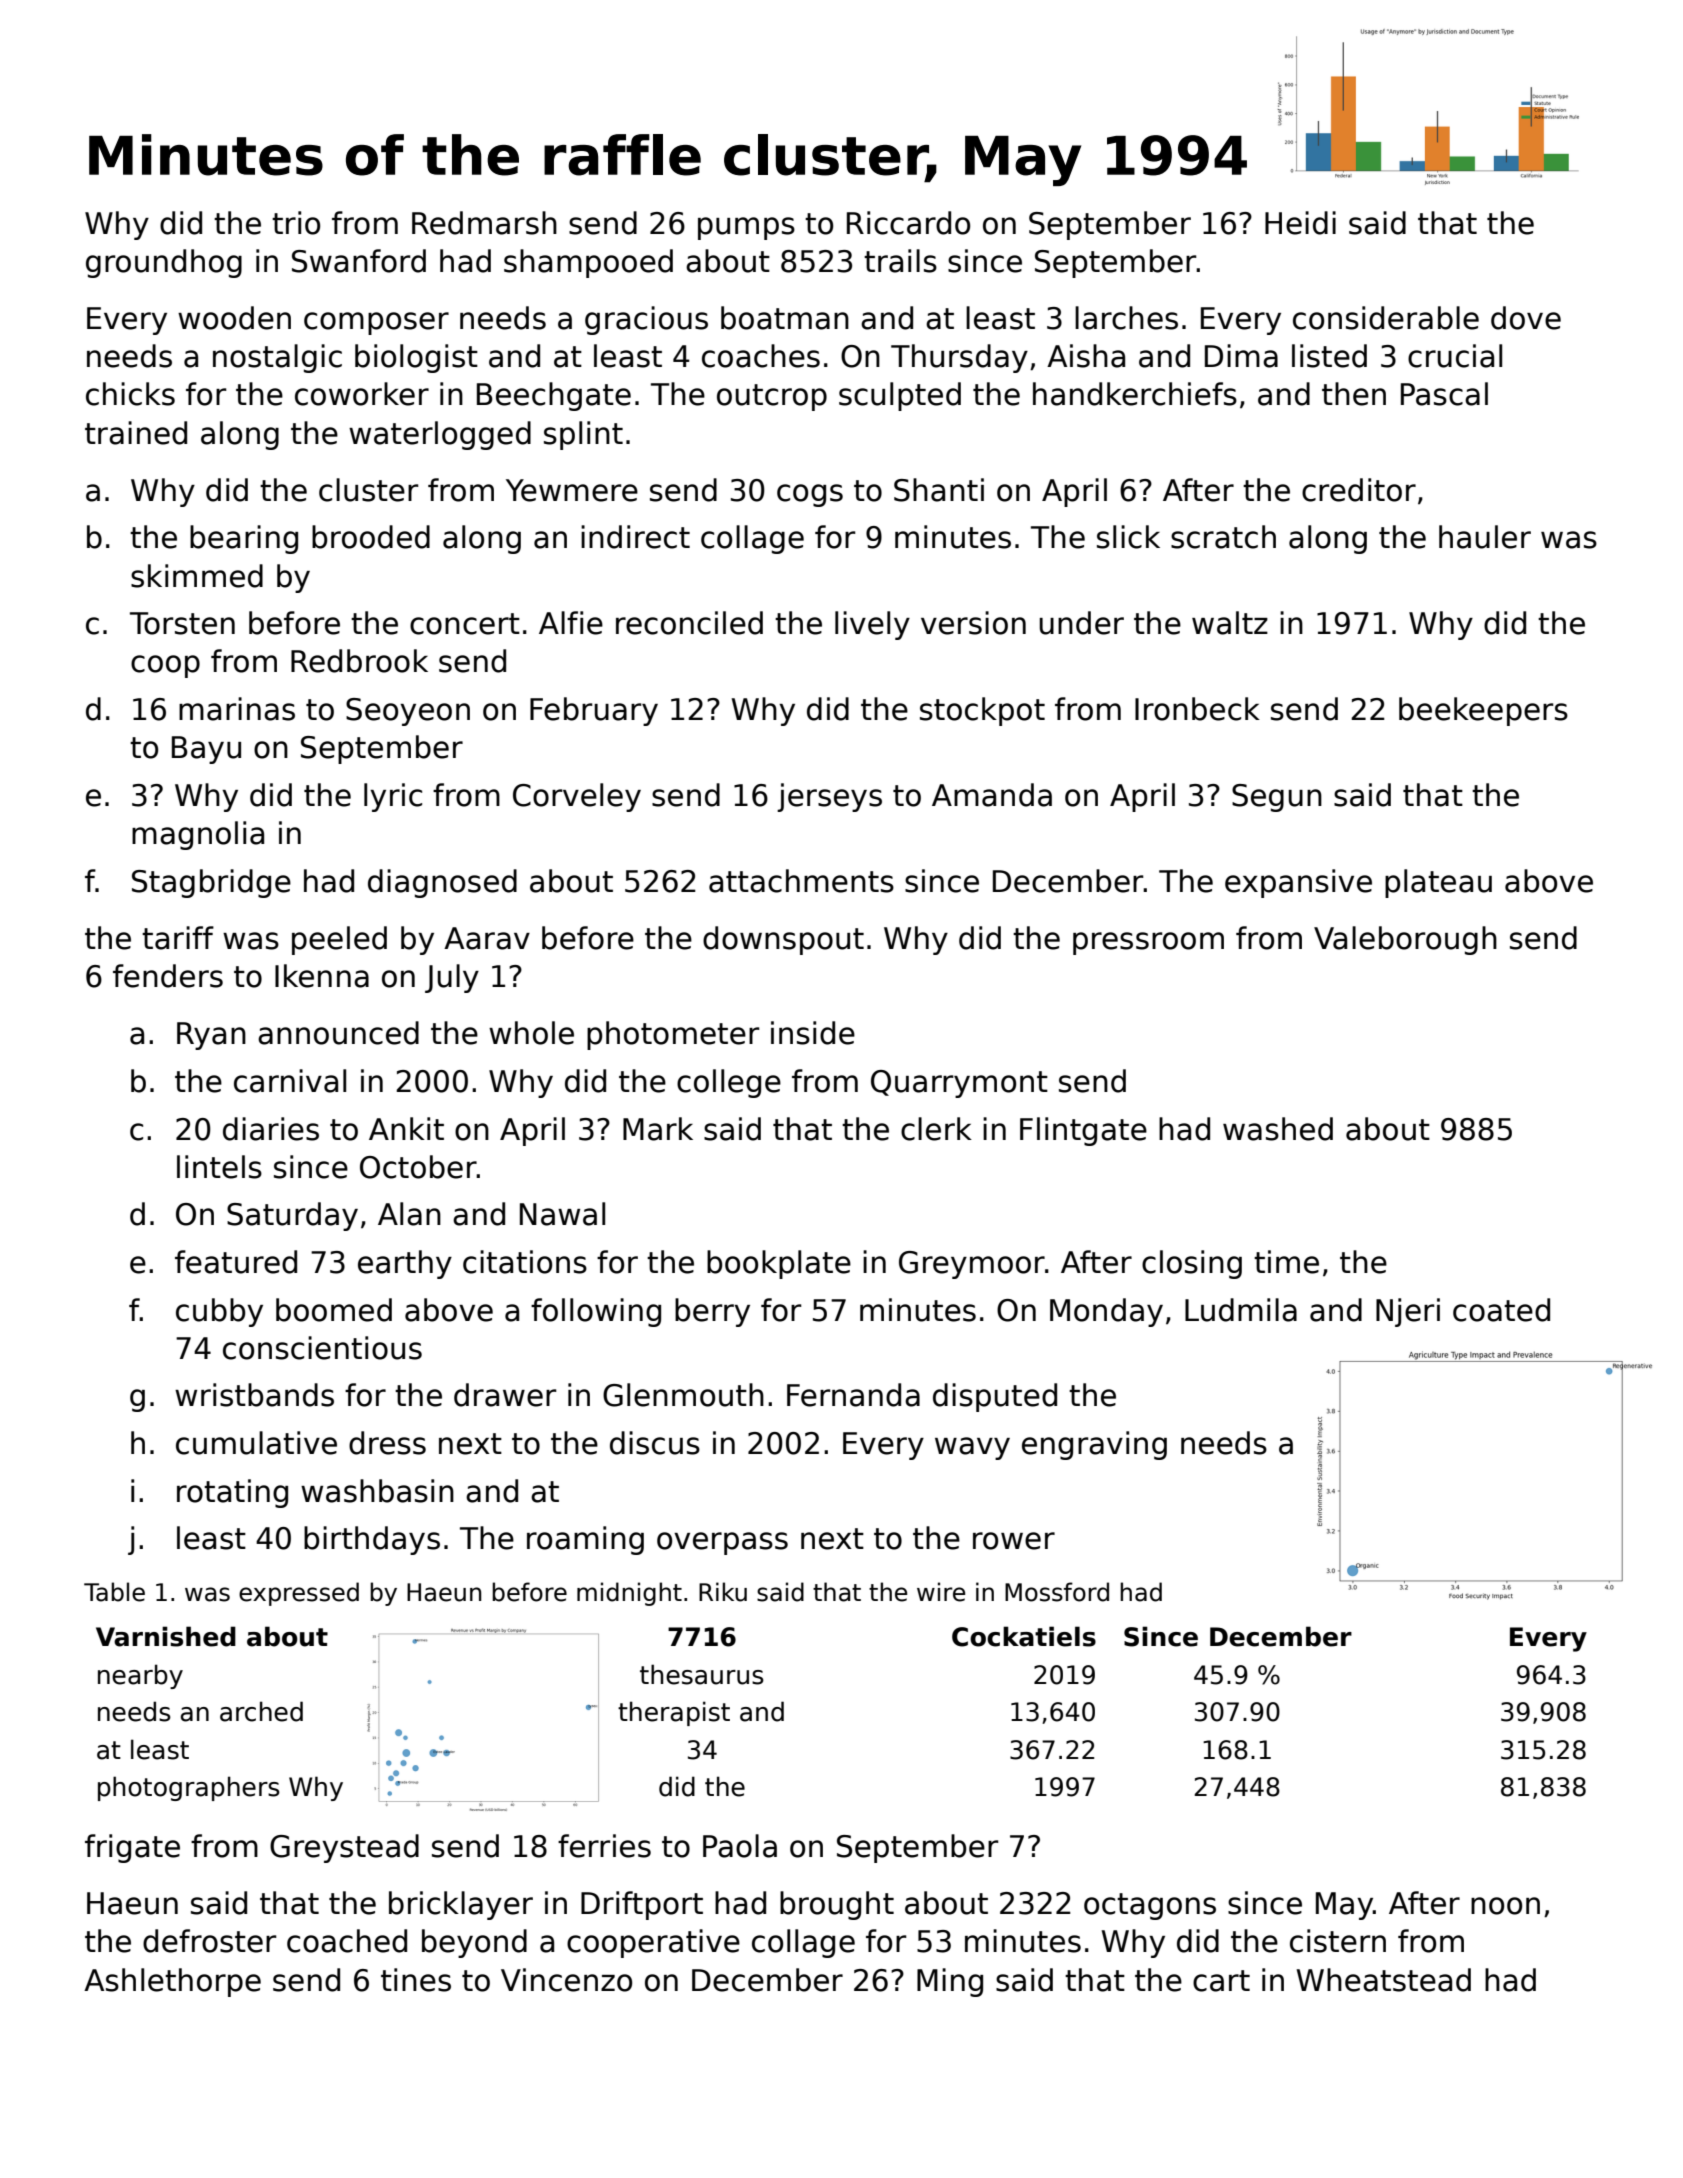 This document has height=2178, width=1683. Describe the element at coordinates (164, 263) in the document. I see `groundhog` at that location.
